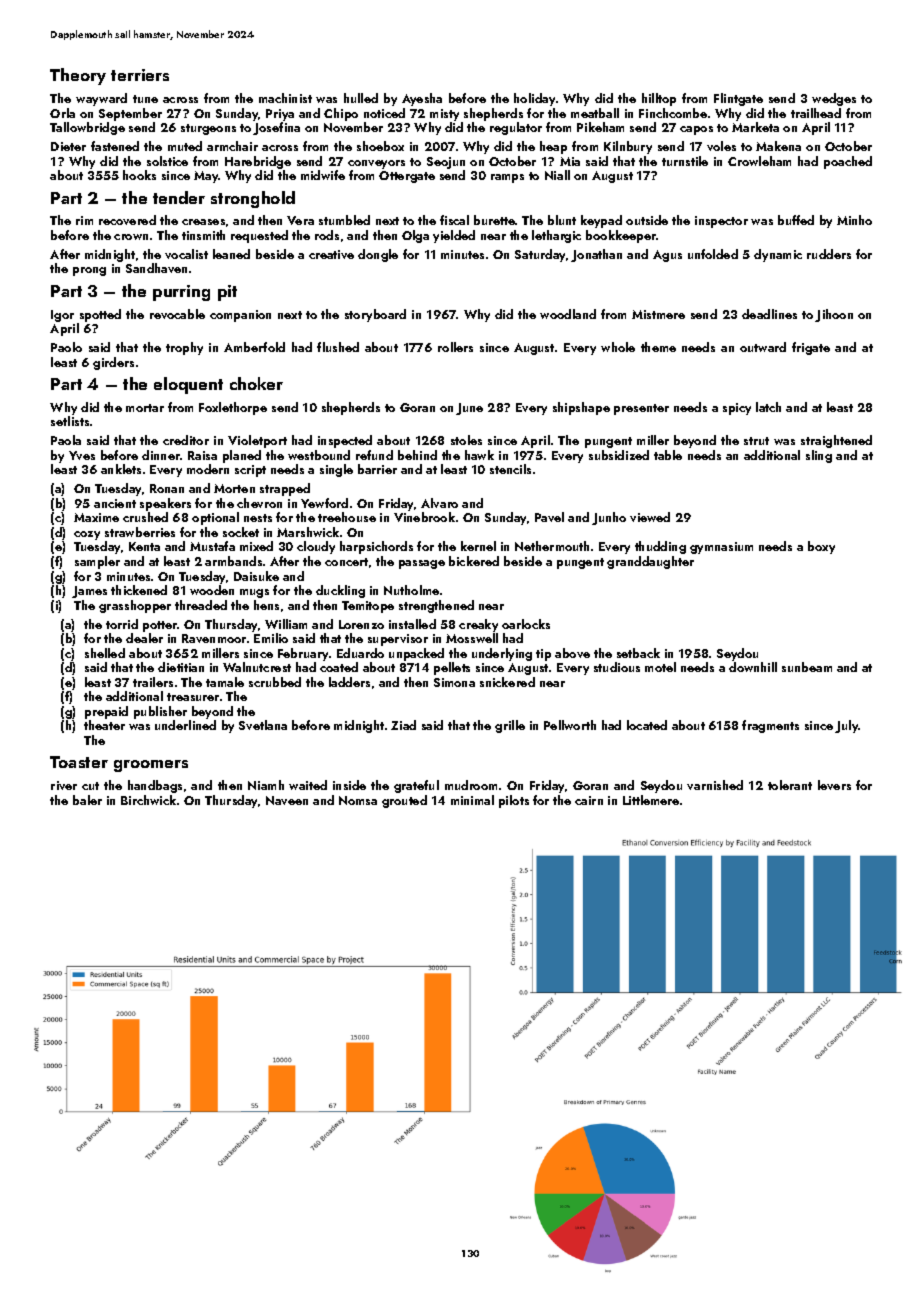 This image has width=924, height=1308. I want to click on oarlocks, so click(526, 624).
